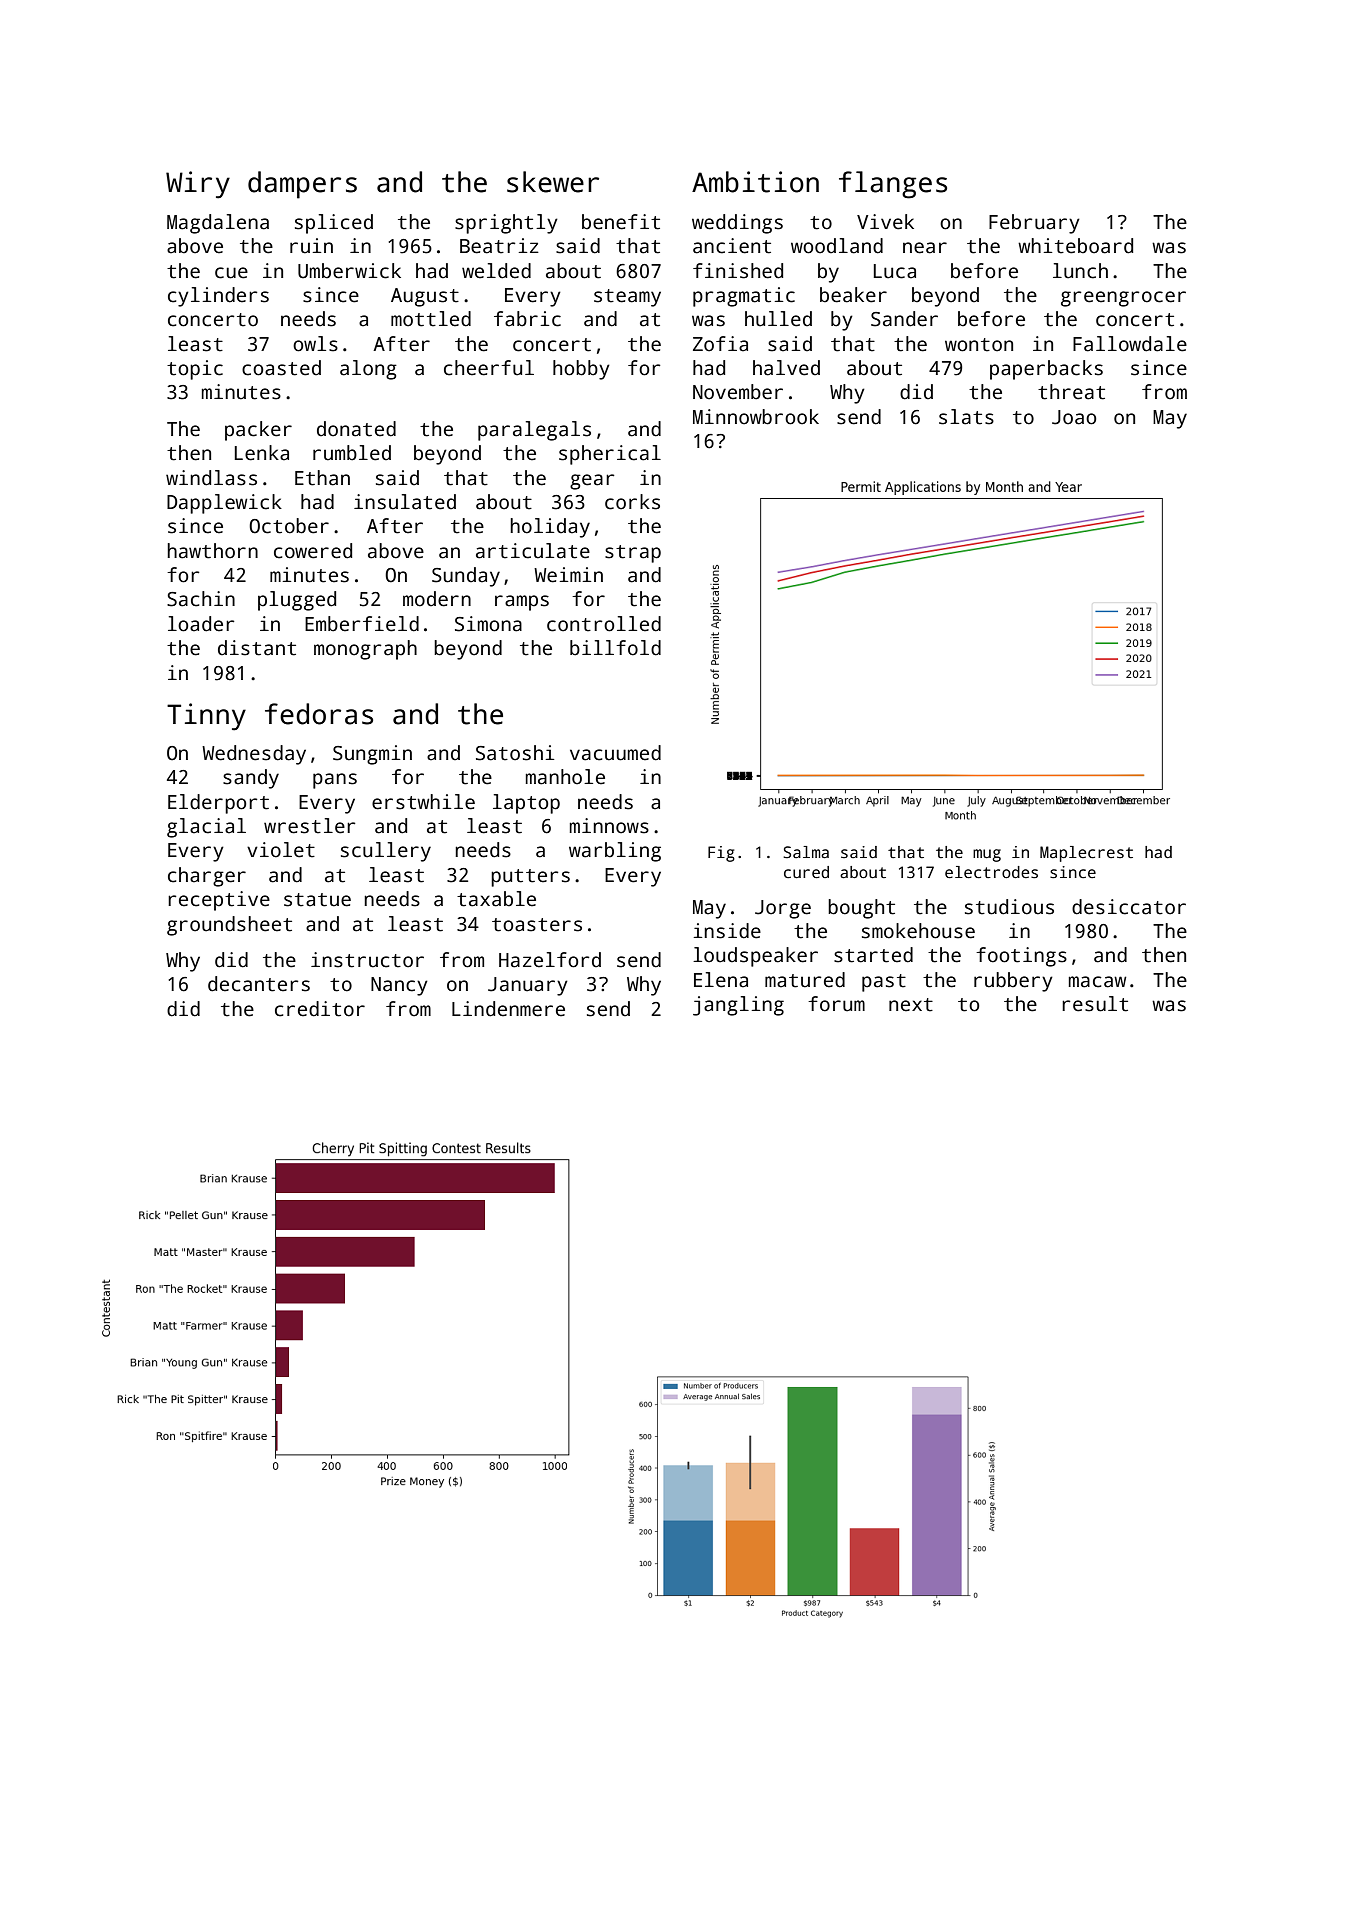  What do you see at coordinates (615, 648) in the page?
I see `billfold` at bounding box center [615, 648].
